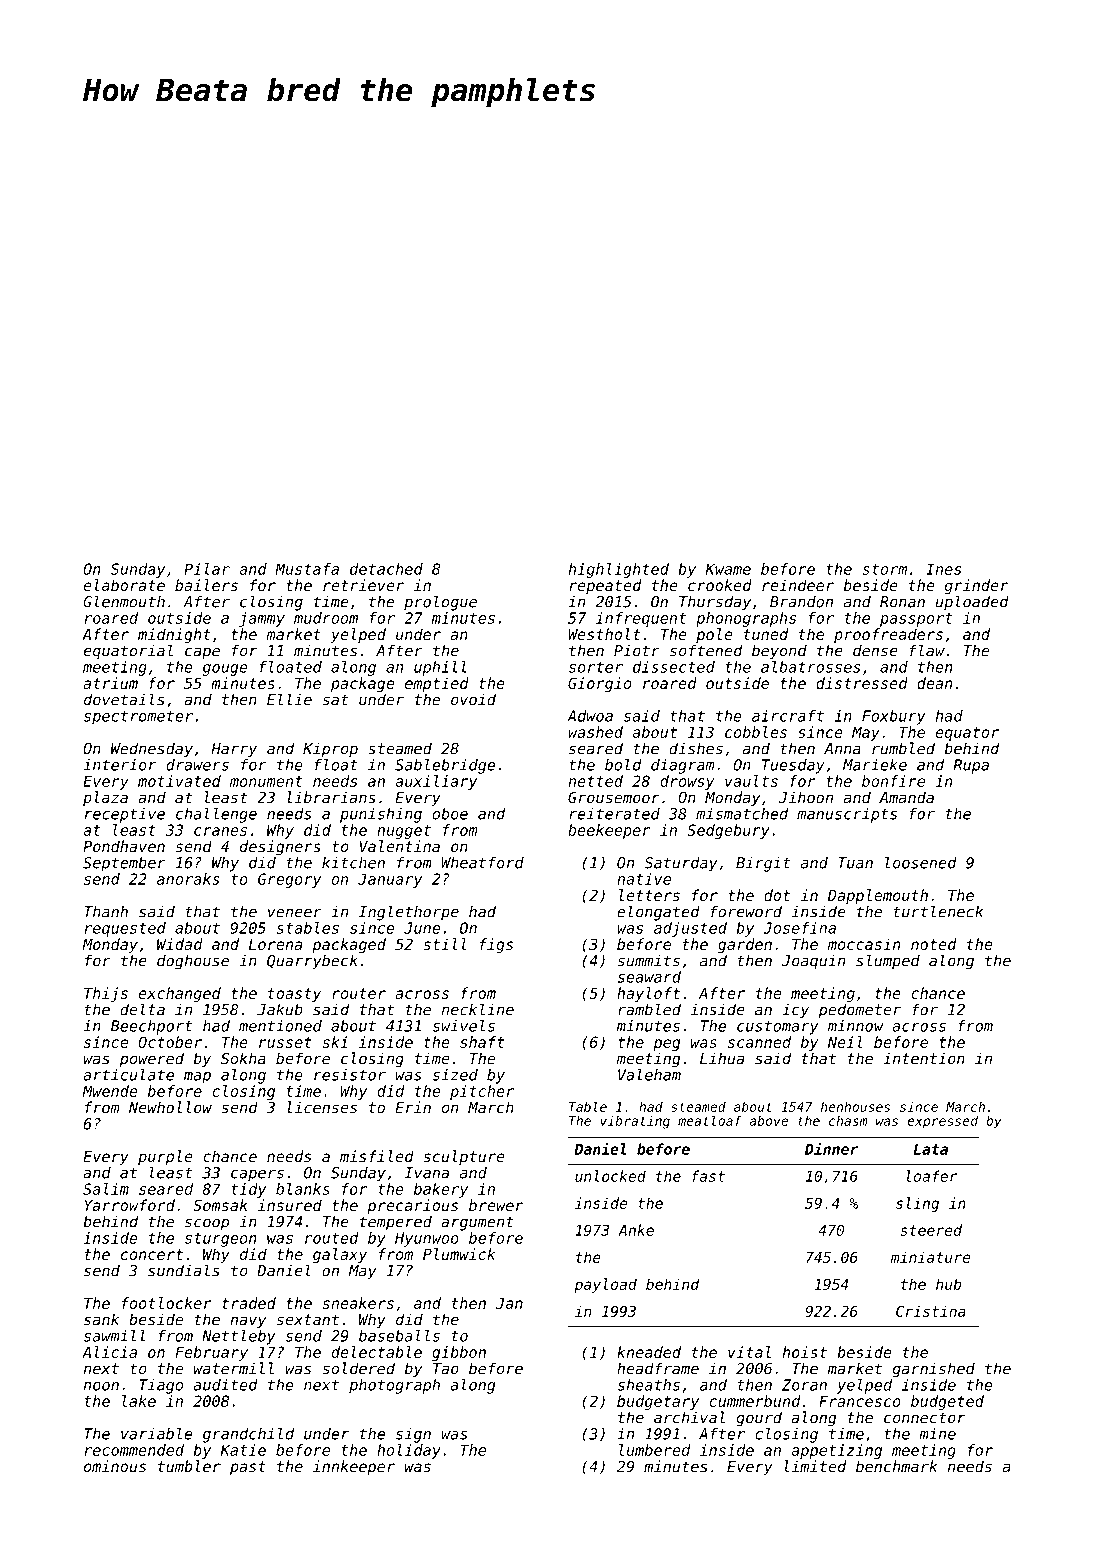 Image resolution: width=1100 pixels, height=1556 pixels. What do you see at coordinates (207, 569) in the page?
I see `Pilar` at bounding box center [207, 569].
